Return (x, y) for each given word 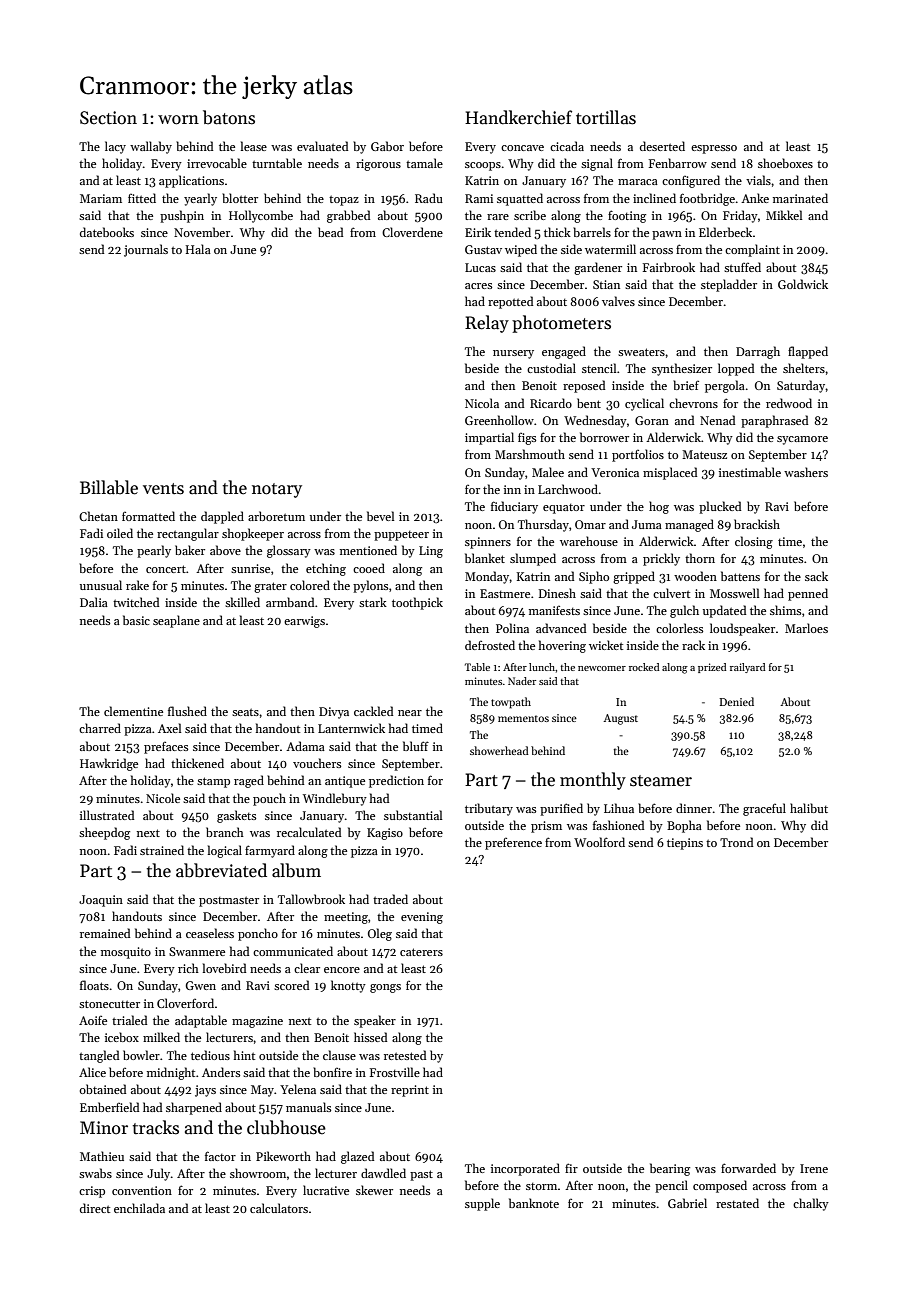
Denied (736, 701)
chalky (811, 1204)
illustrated (107, 815)
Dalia (94, 602)
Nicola (482, 403)
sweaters (641, 352)
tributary (489, 809)
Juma (647, 524)
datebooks (107, 232)
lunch (542, 667)
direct (95, 1208)
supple (482, 1204)
